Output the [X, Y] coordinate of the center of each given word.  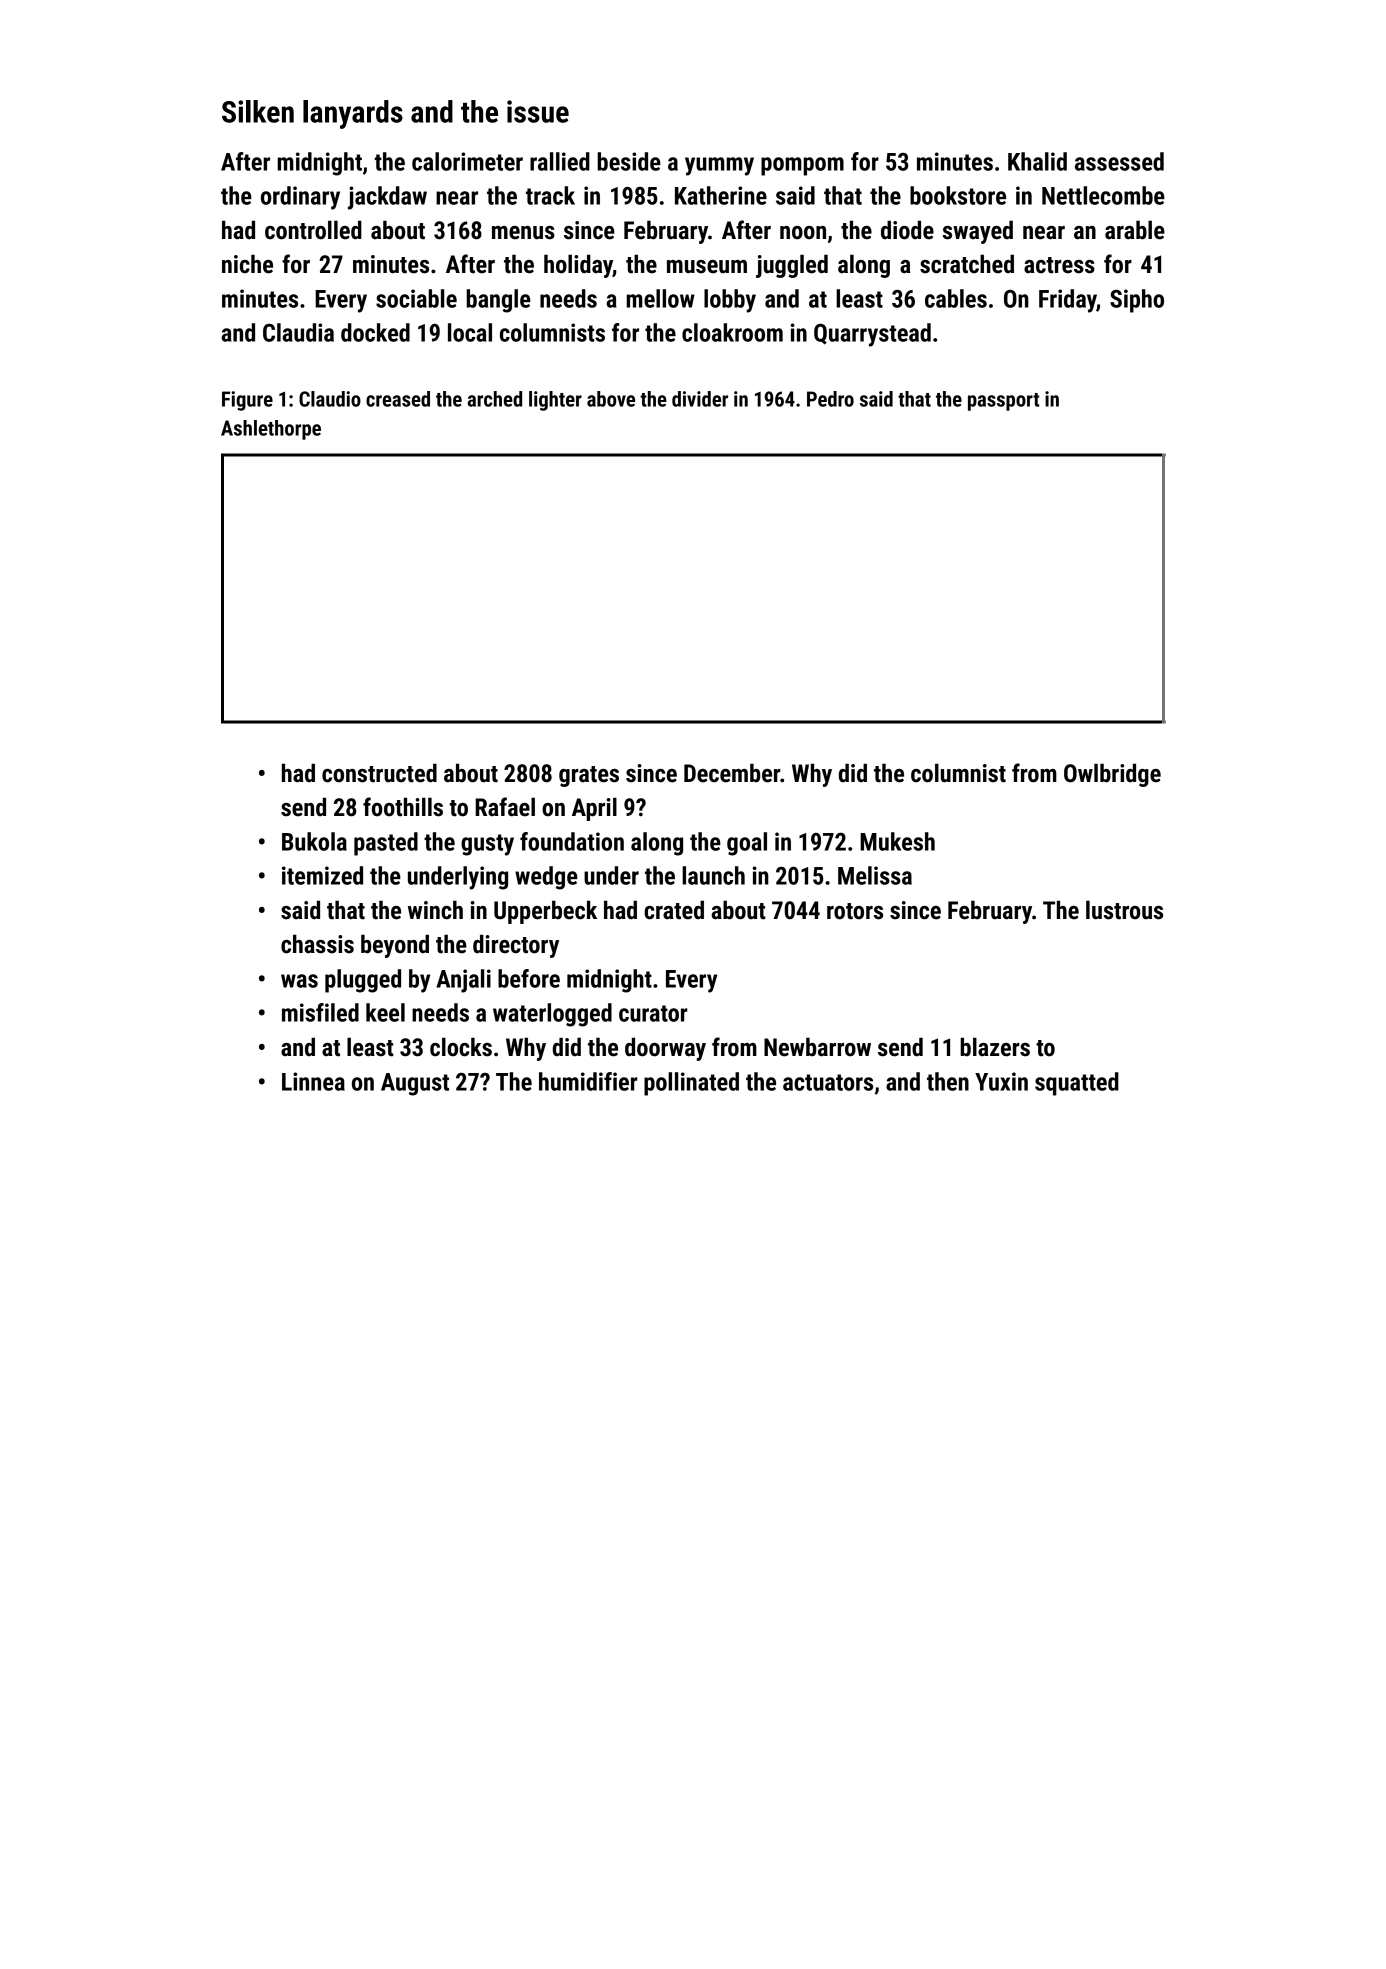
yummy [719, 166]
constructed [379, 773]
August [415, 1084]
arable [1135, 230]
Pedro [830, 399]
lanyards [353, 114]
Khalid [1037, 161]
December [732, 773]
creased [398, 399]
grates [589, 776]
